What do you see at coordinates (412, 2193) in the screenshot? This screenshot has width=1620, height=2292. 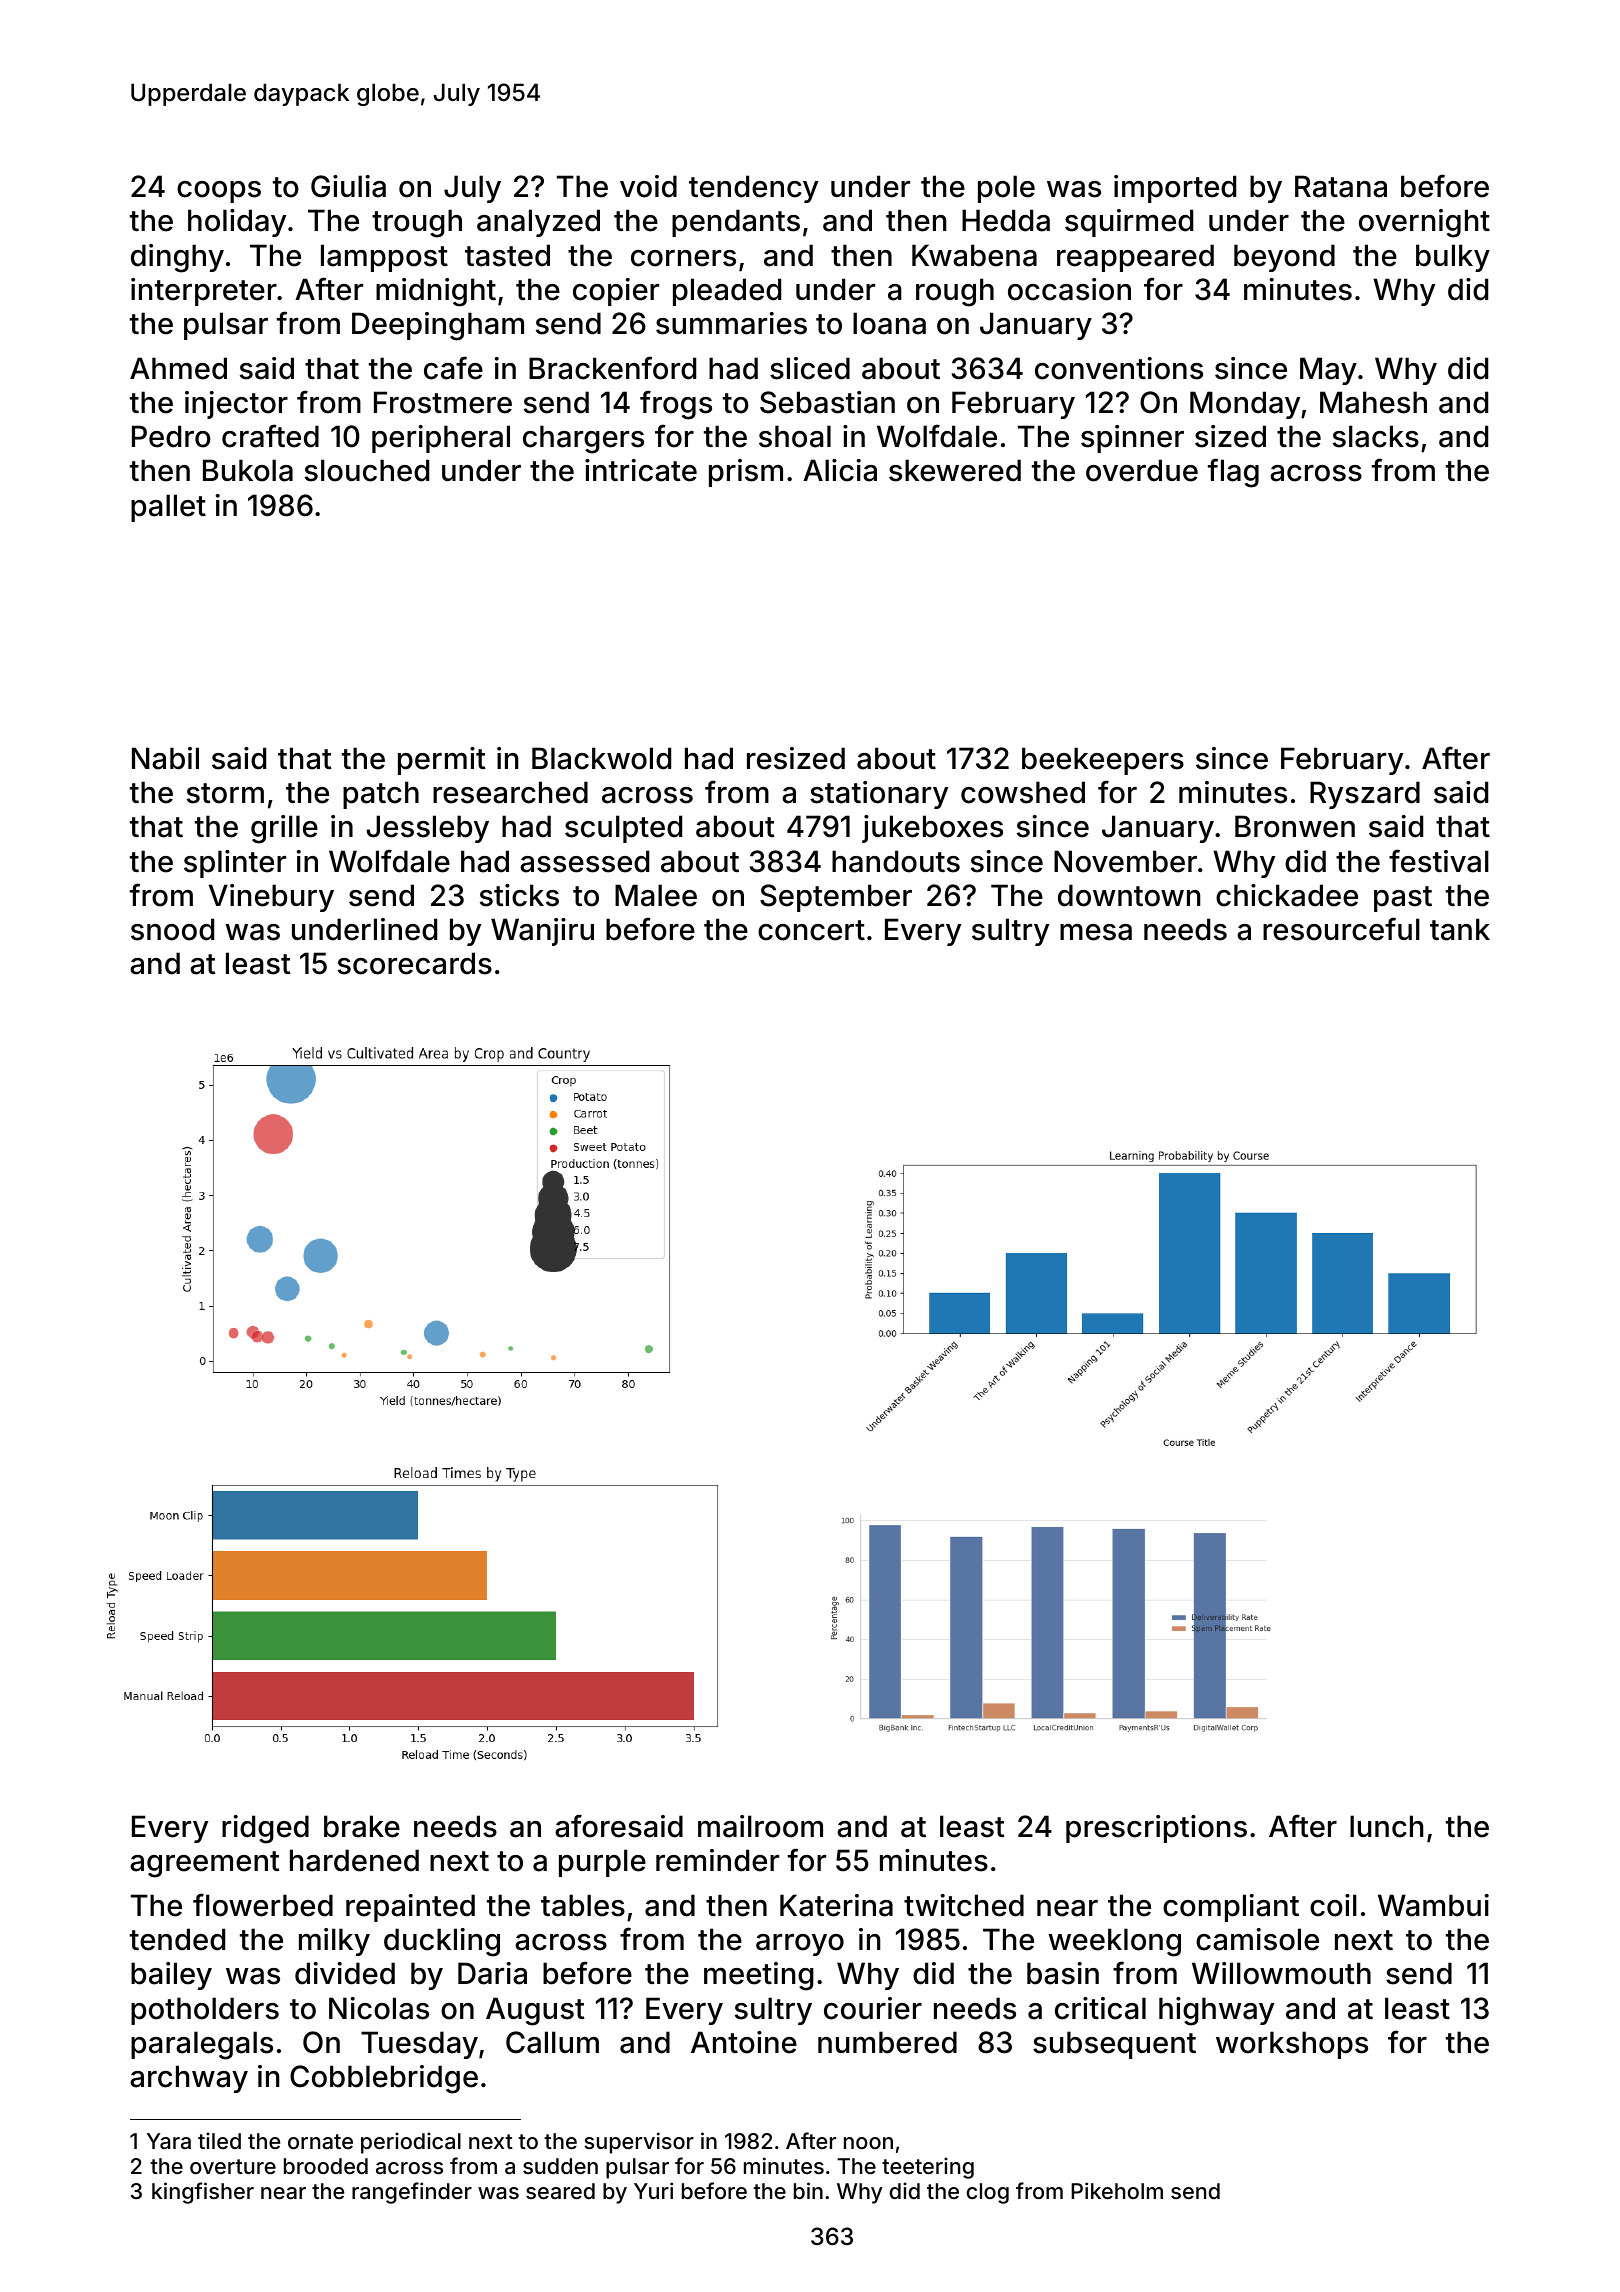 I see `rangefinder` at bounding box center [412, 2193].
